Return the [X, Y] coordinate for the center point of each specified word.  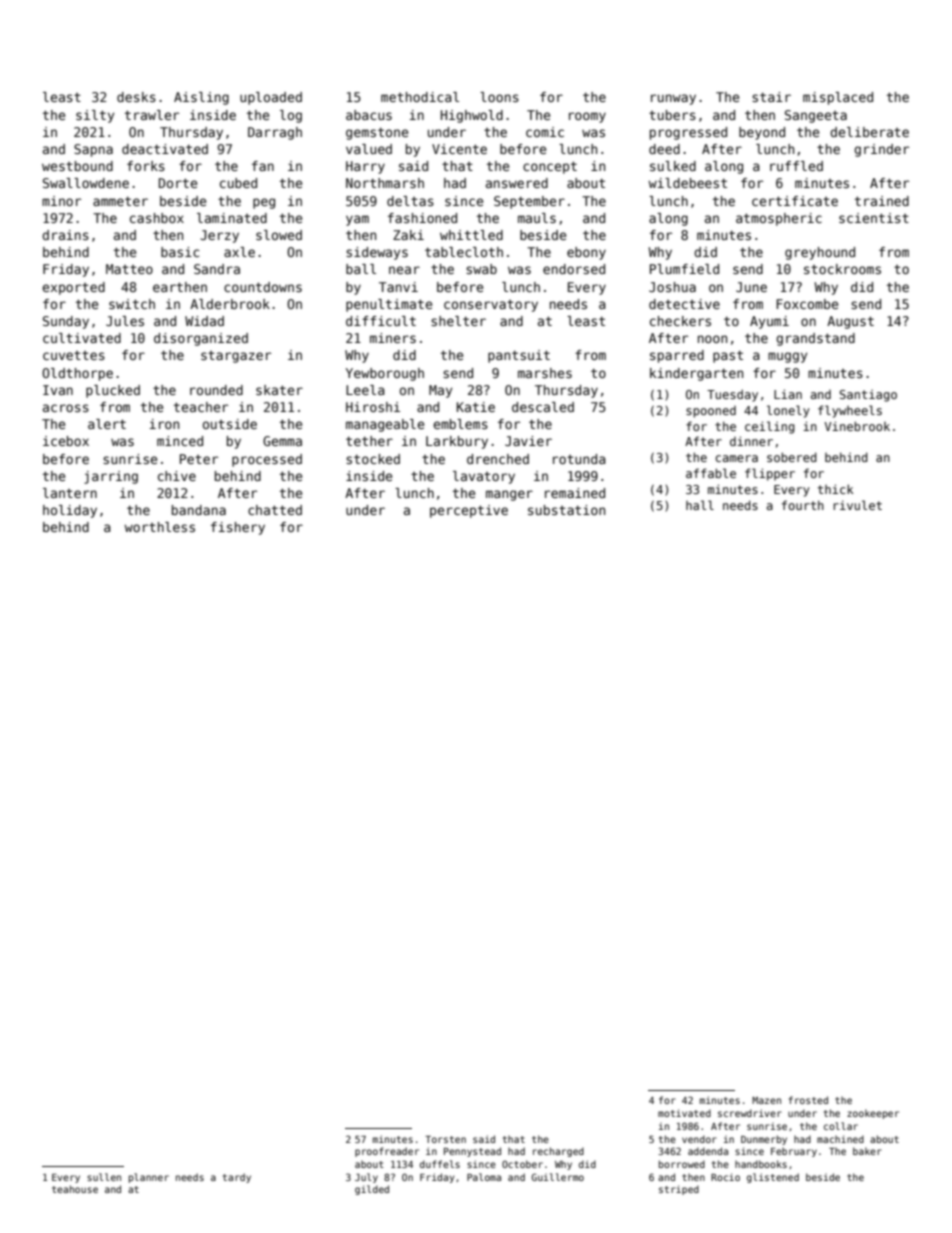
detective [684, 304]
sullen [104, 1177]
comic [545, 132]
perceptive [469, 511]
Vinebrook [857, 426]
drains [65, 235]
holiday [70, 511]
